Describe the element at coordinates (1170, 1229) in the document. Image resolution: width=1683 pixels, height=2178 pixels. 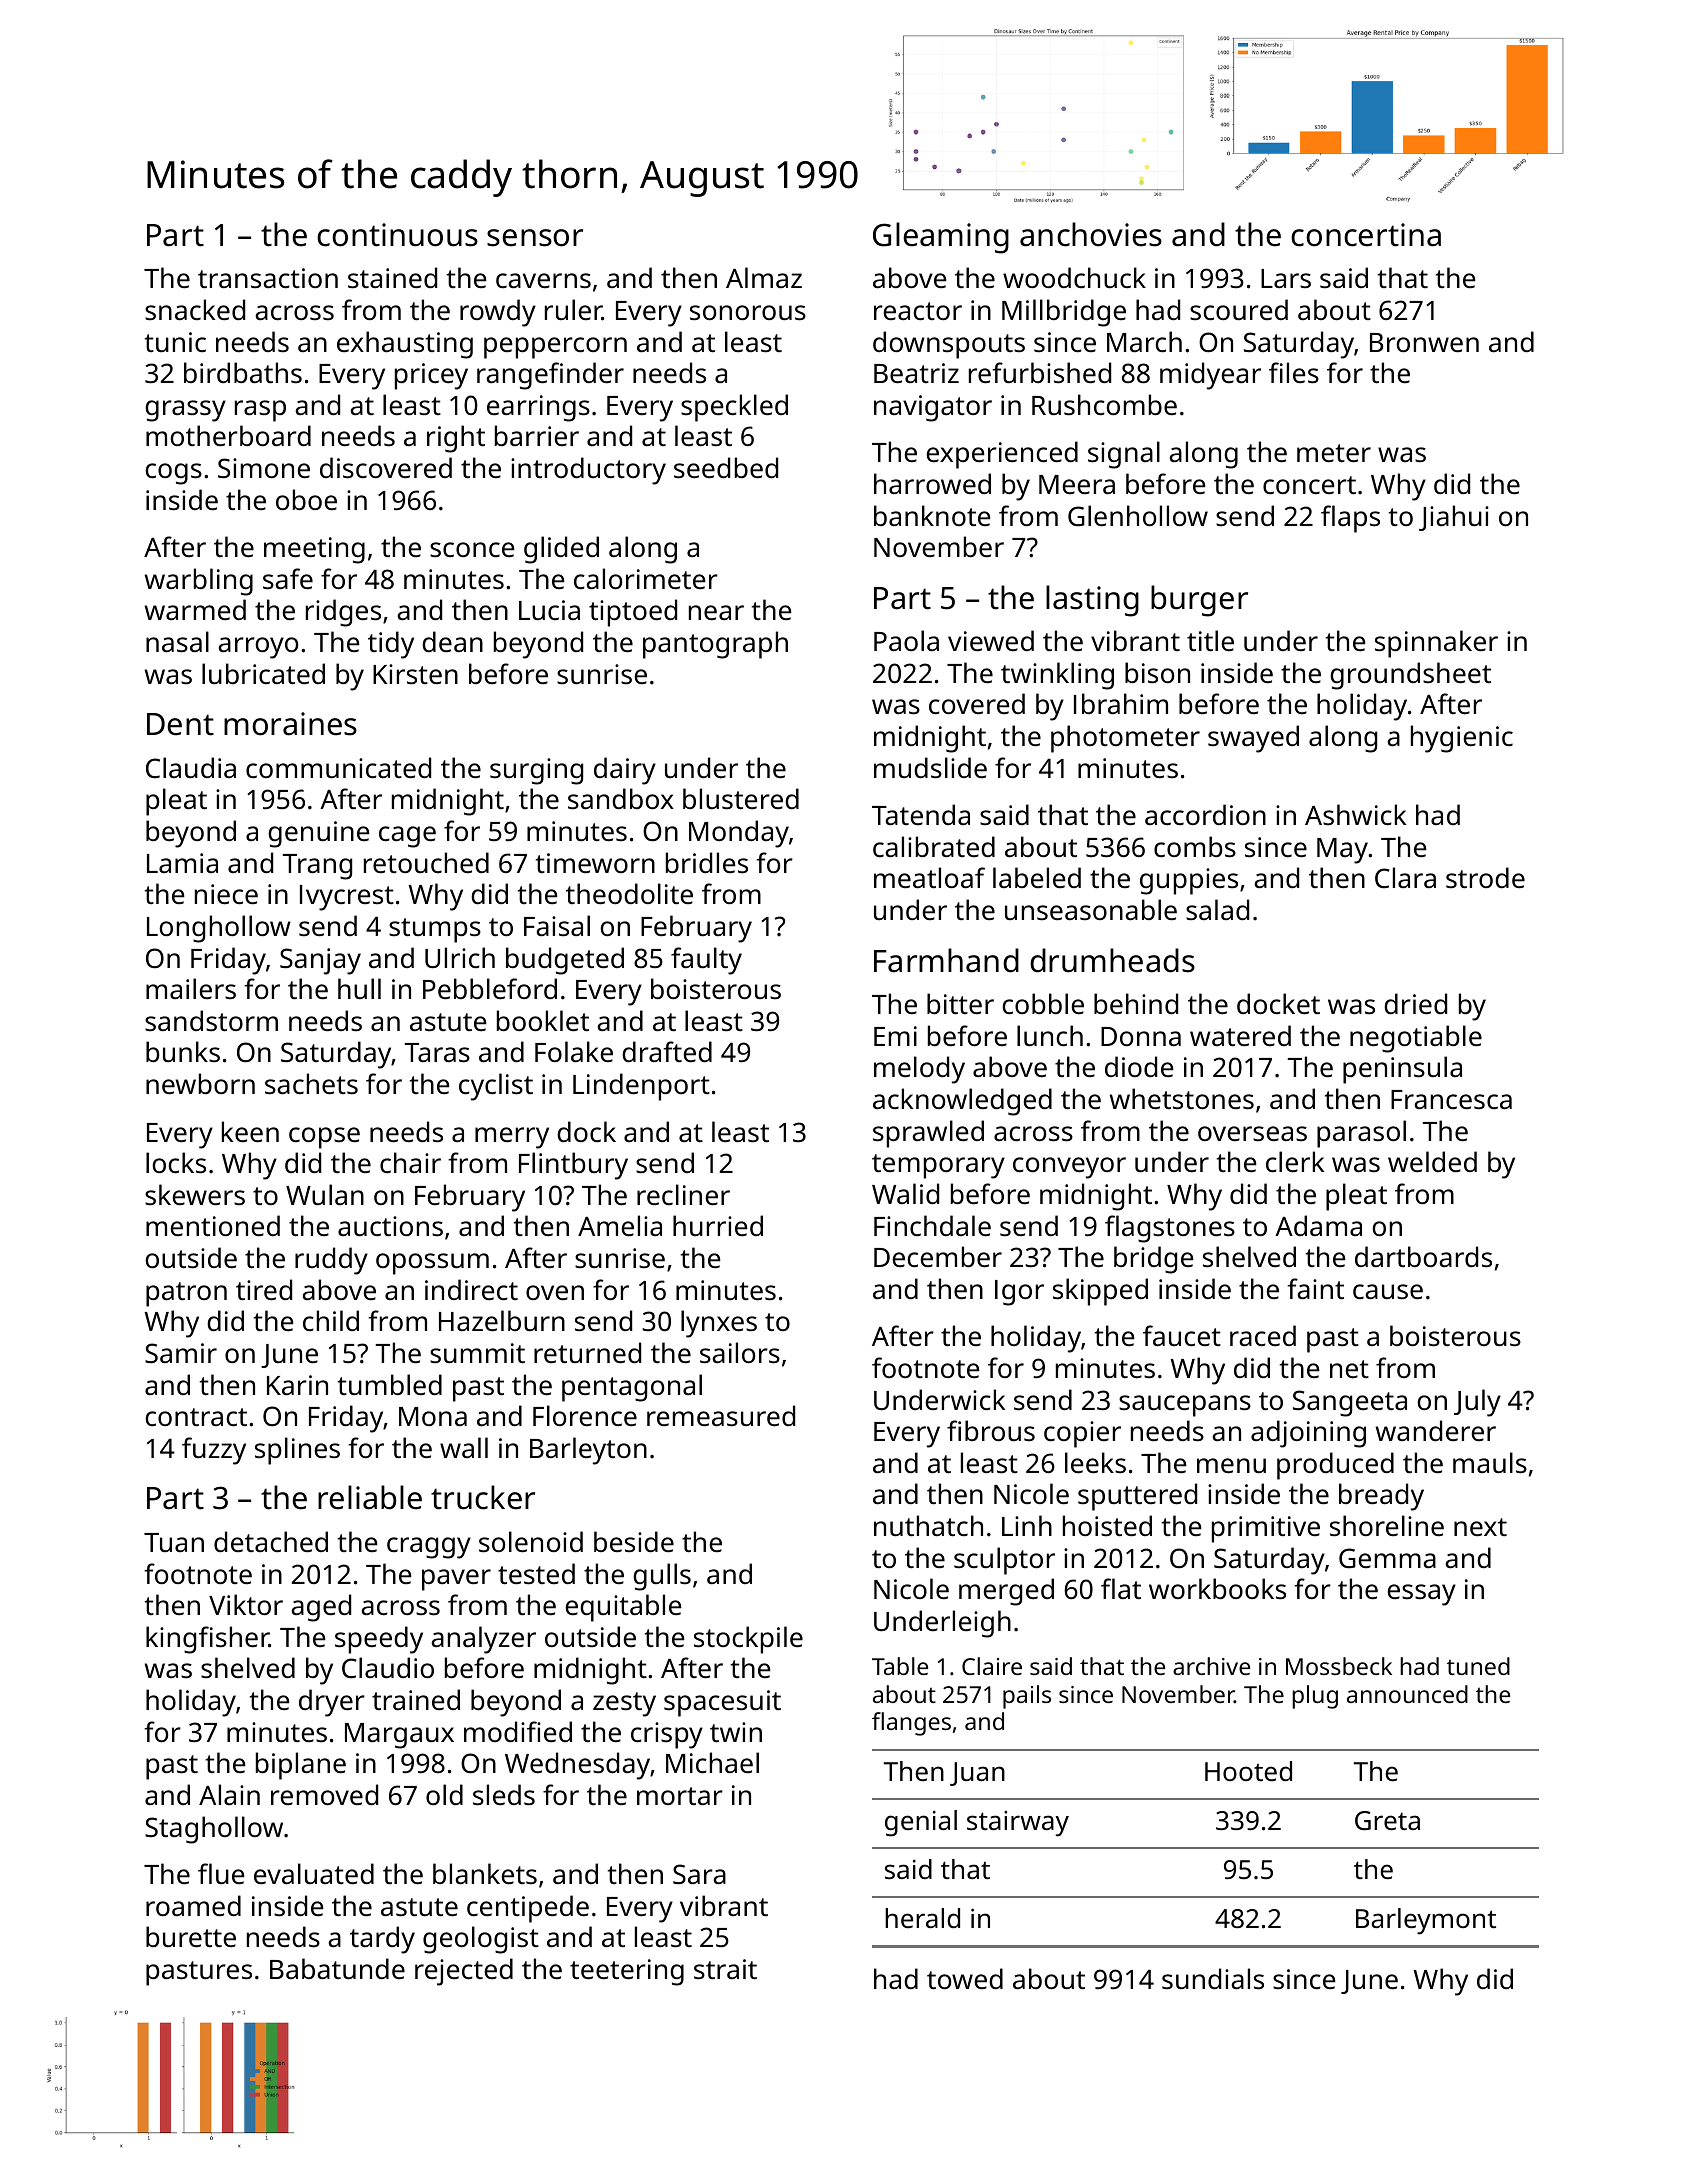
I see `flagstones` at that location.
